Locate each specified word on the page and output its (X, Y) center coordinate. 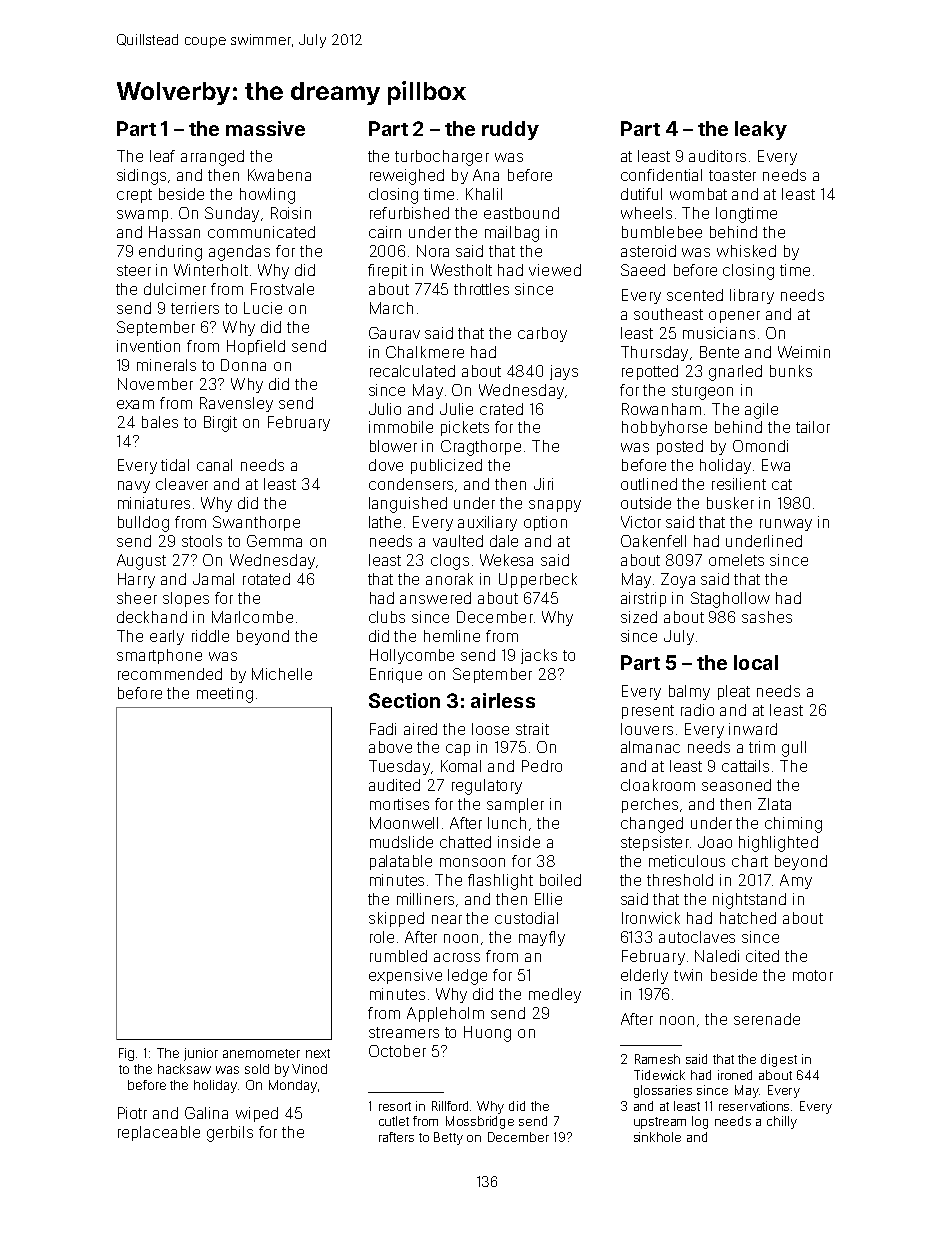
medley (555, 995)
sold (257, 1069)
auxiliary (487, 523)
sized (639, 617)
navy (134, 487)
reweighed (407, 177)
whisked (746, 251)
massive (265, 128)
